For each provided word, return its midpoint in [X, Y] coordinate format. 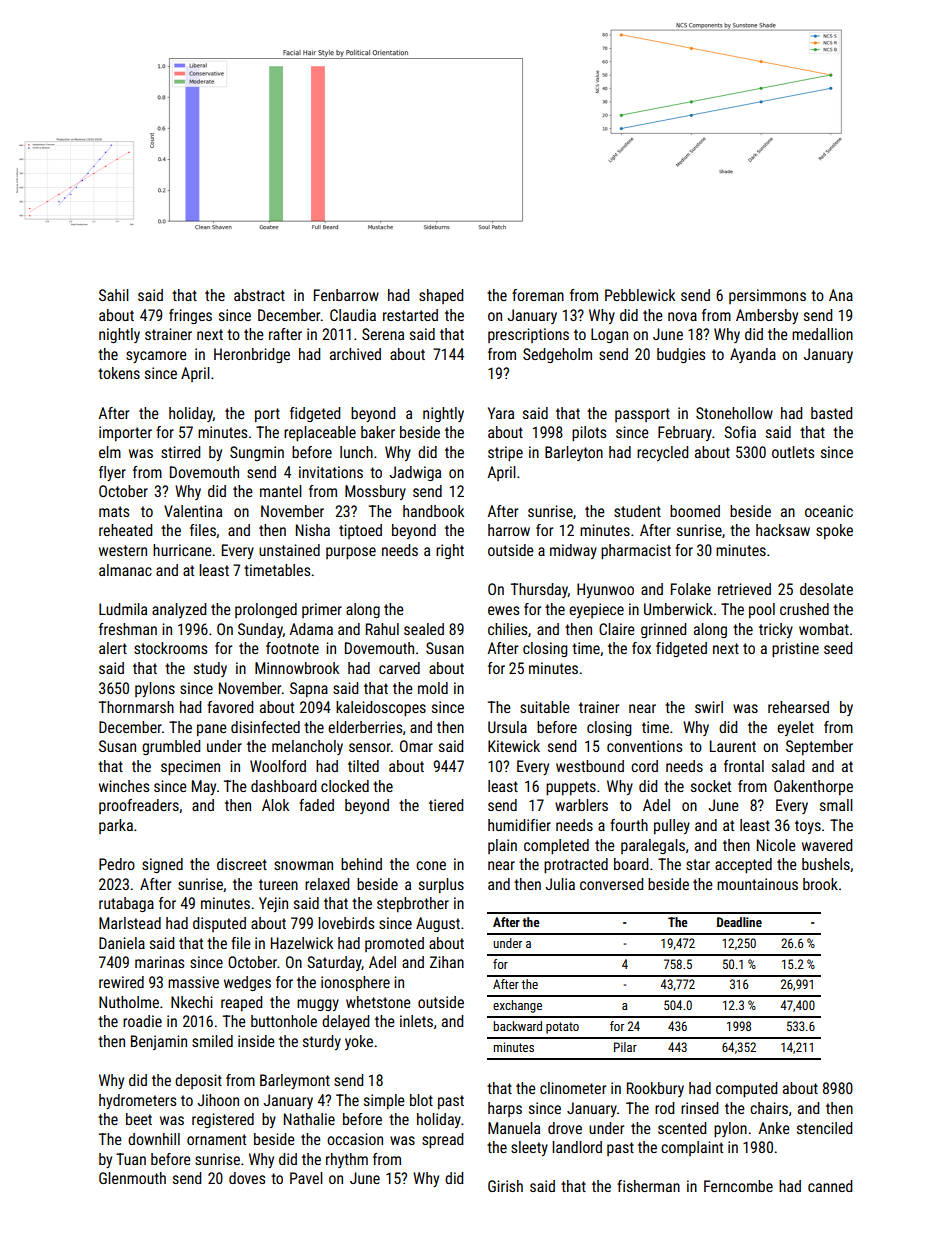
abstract [259, 295]
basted [831, 413]
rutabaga [126, 904]
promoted [394, 944]
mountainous [757, 884]
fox [641, 648]
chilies [507, 629]
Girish [505, 1186]
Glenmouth [132, 1178]
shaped [441, 296]
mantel [281, 491]
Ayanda [753, 355]
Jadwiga [415, 473]
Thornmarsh [136, 707]
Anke [774, 1128]
